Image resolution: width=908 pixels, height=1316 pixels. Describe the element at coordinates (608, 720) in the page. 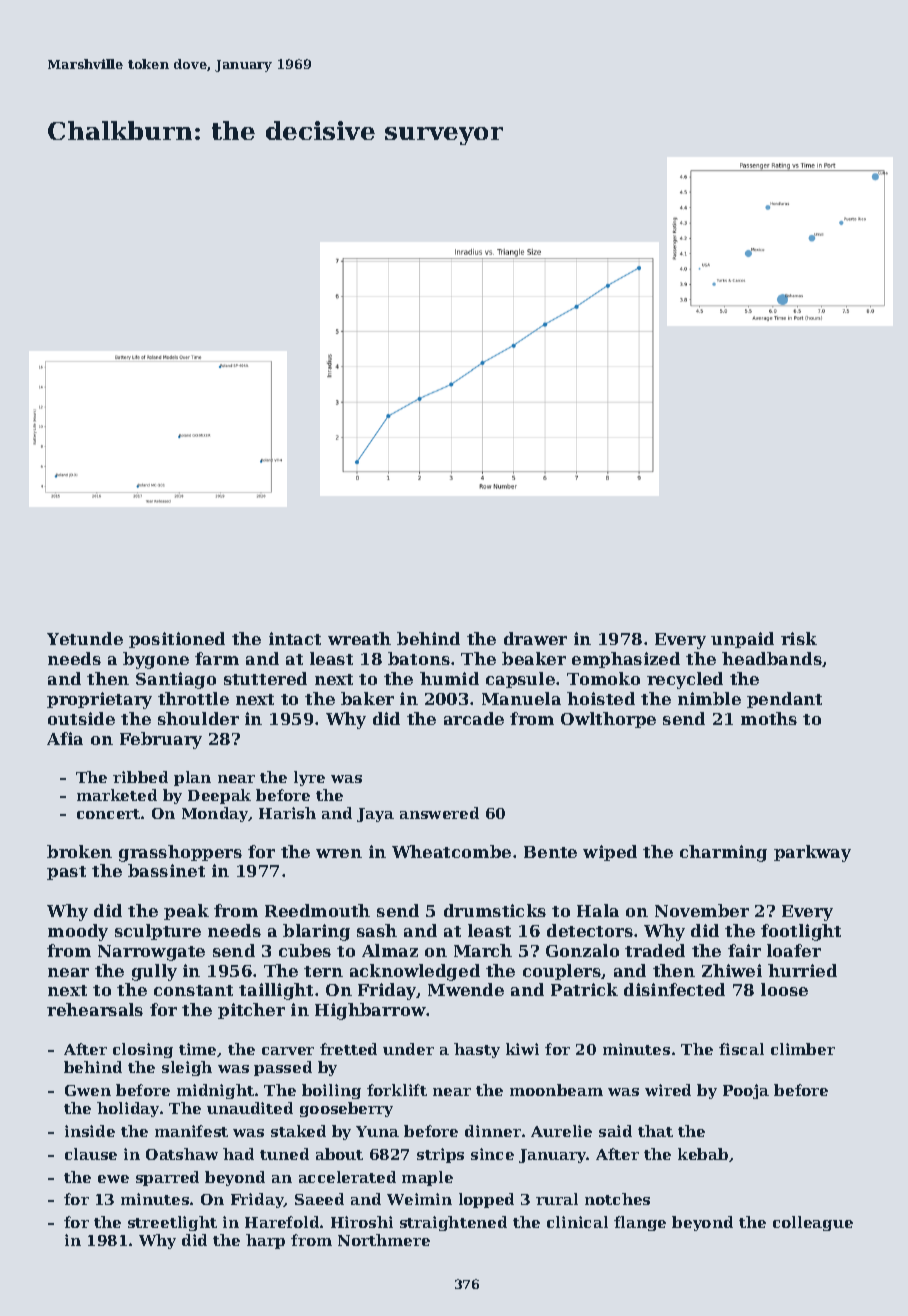

I see `Owlthorpe` at that location.
